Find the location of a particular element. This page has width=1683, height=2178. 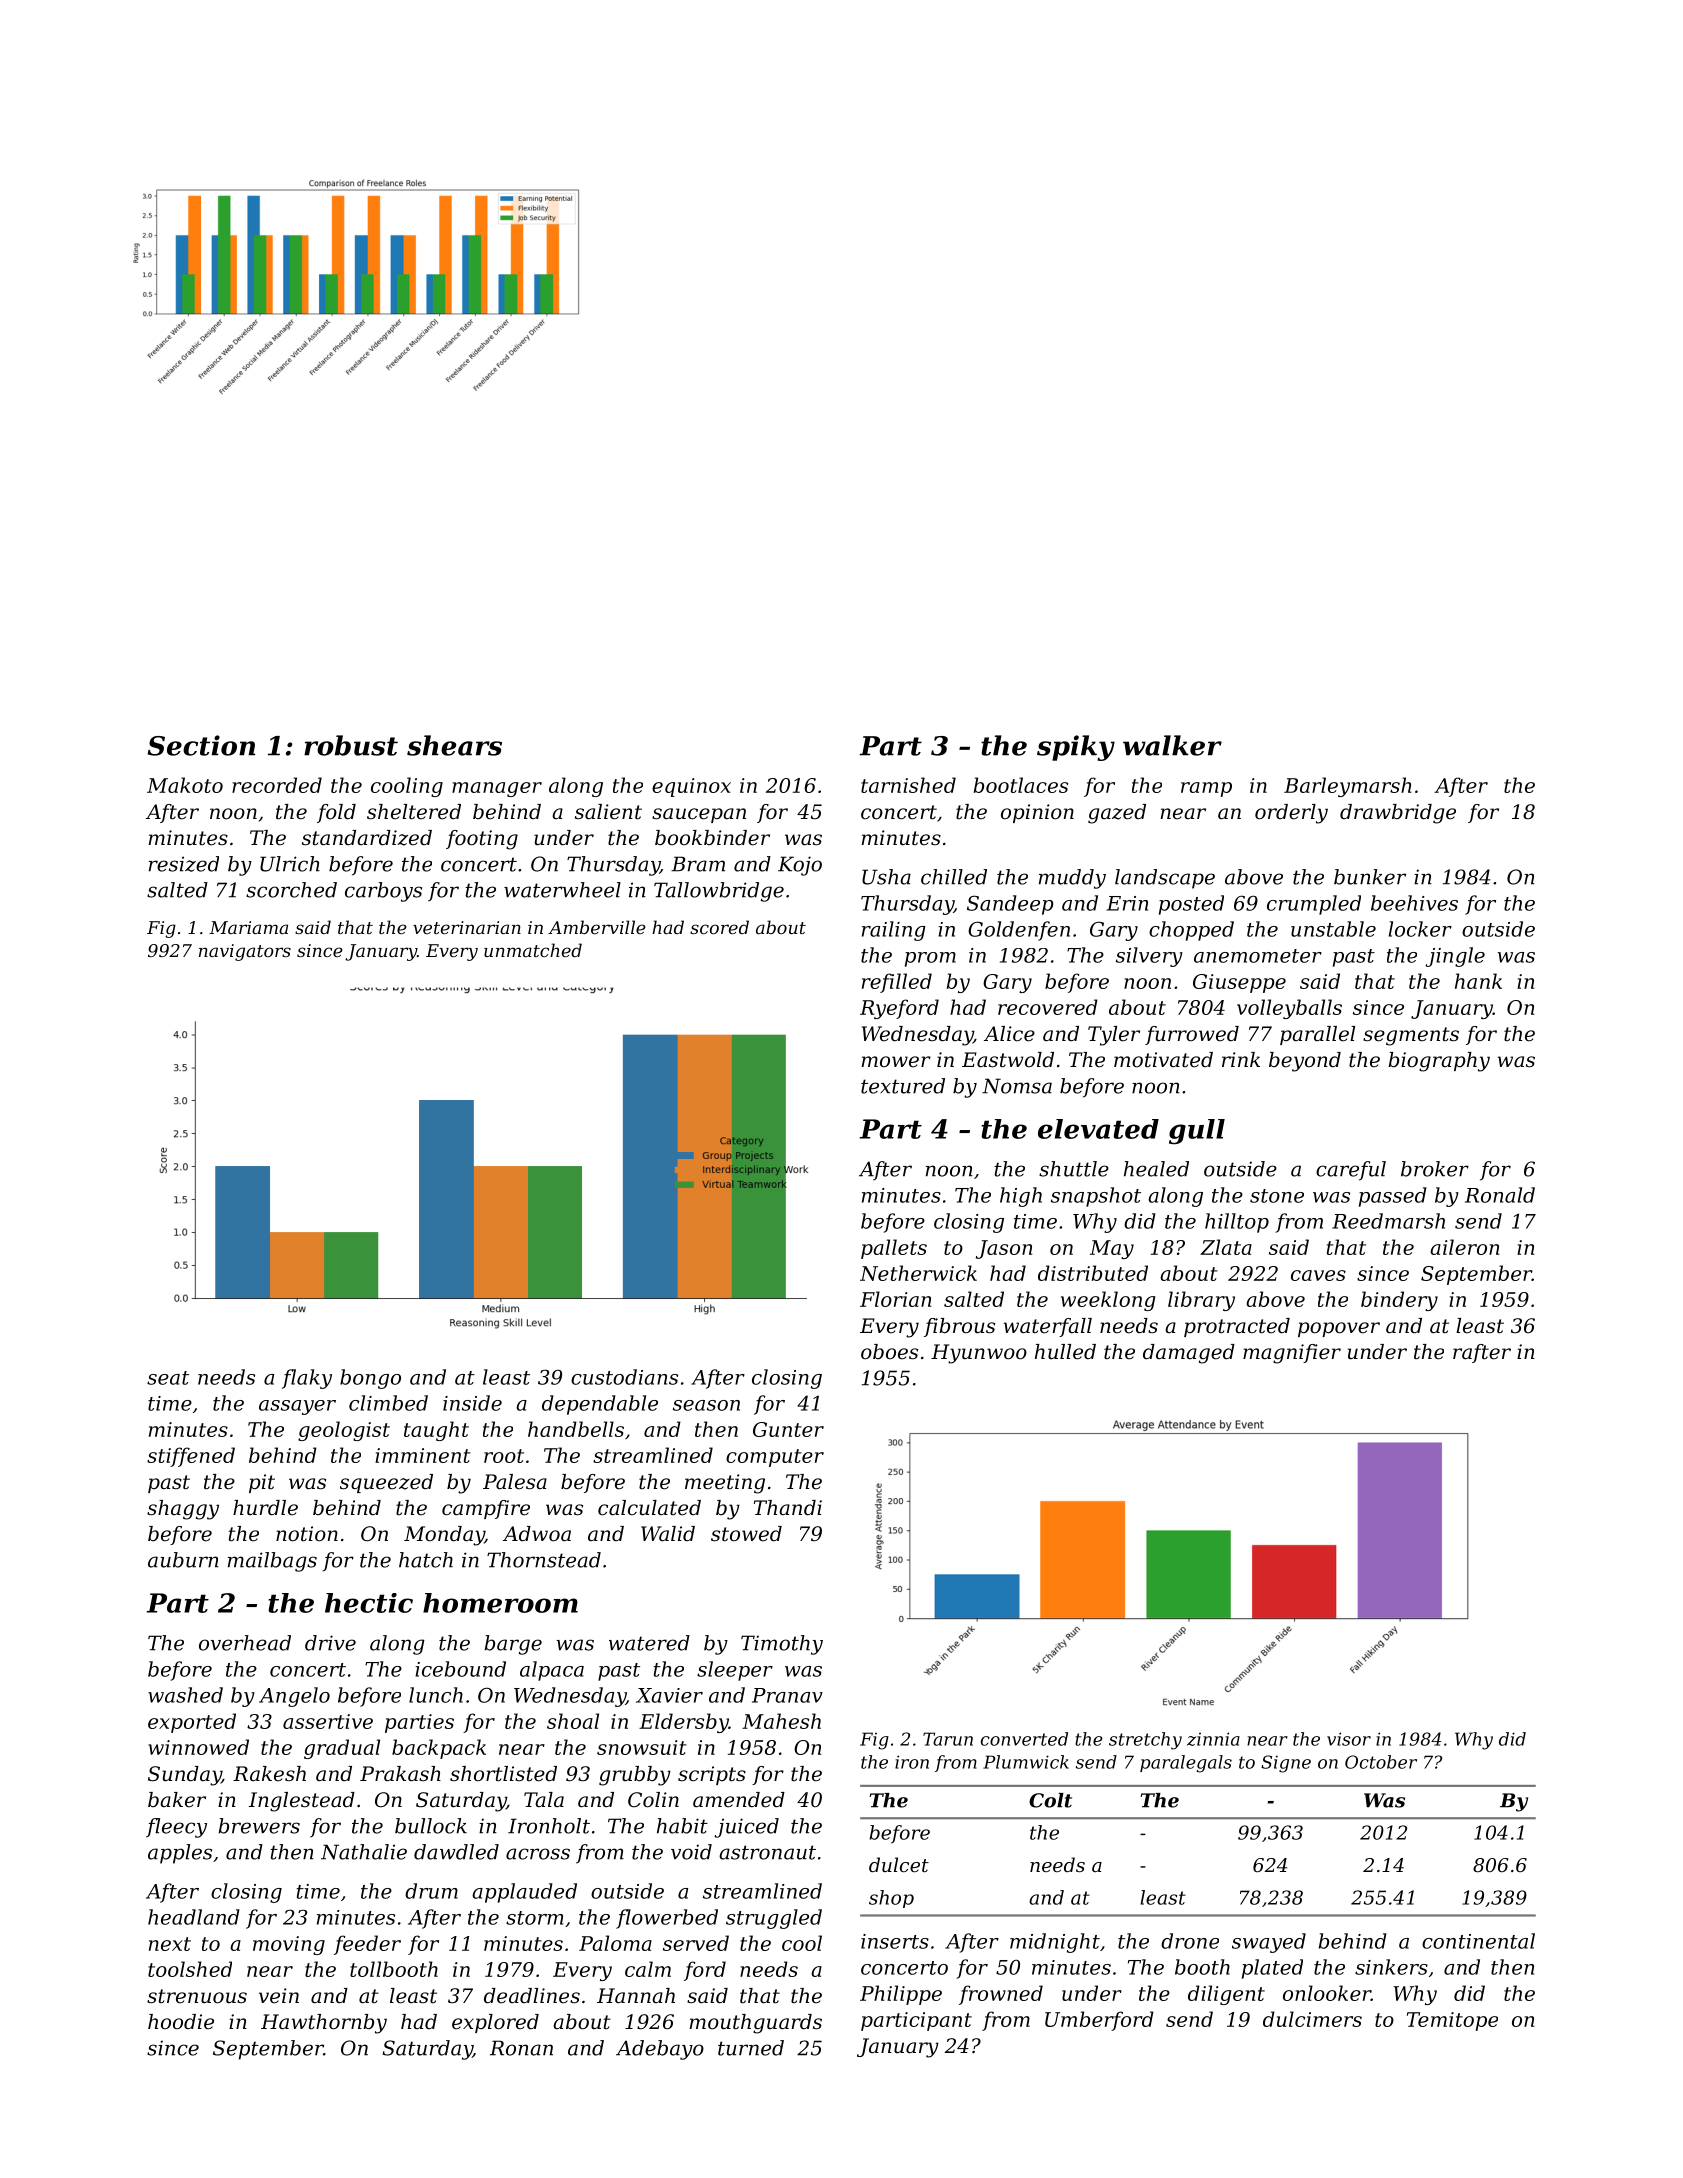

stretchy is located at coordinates (1145, 1741).
